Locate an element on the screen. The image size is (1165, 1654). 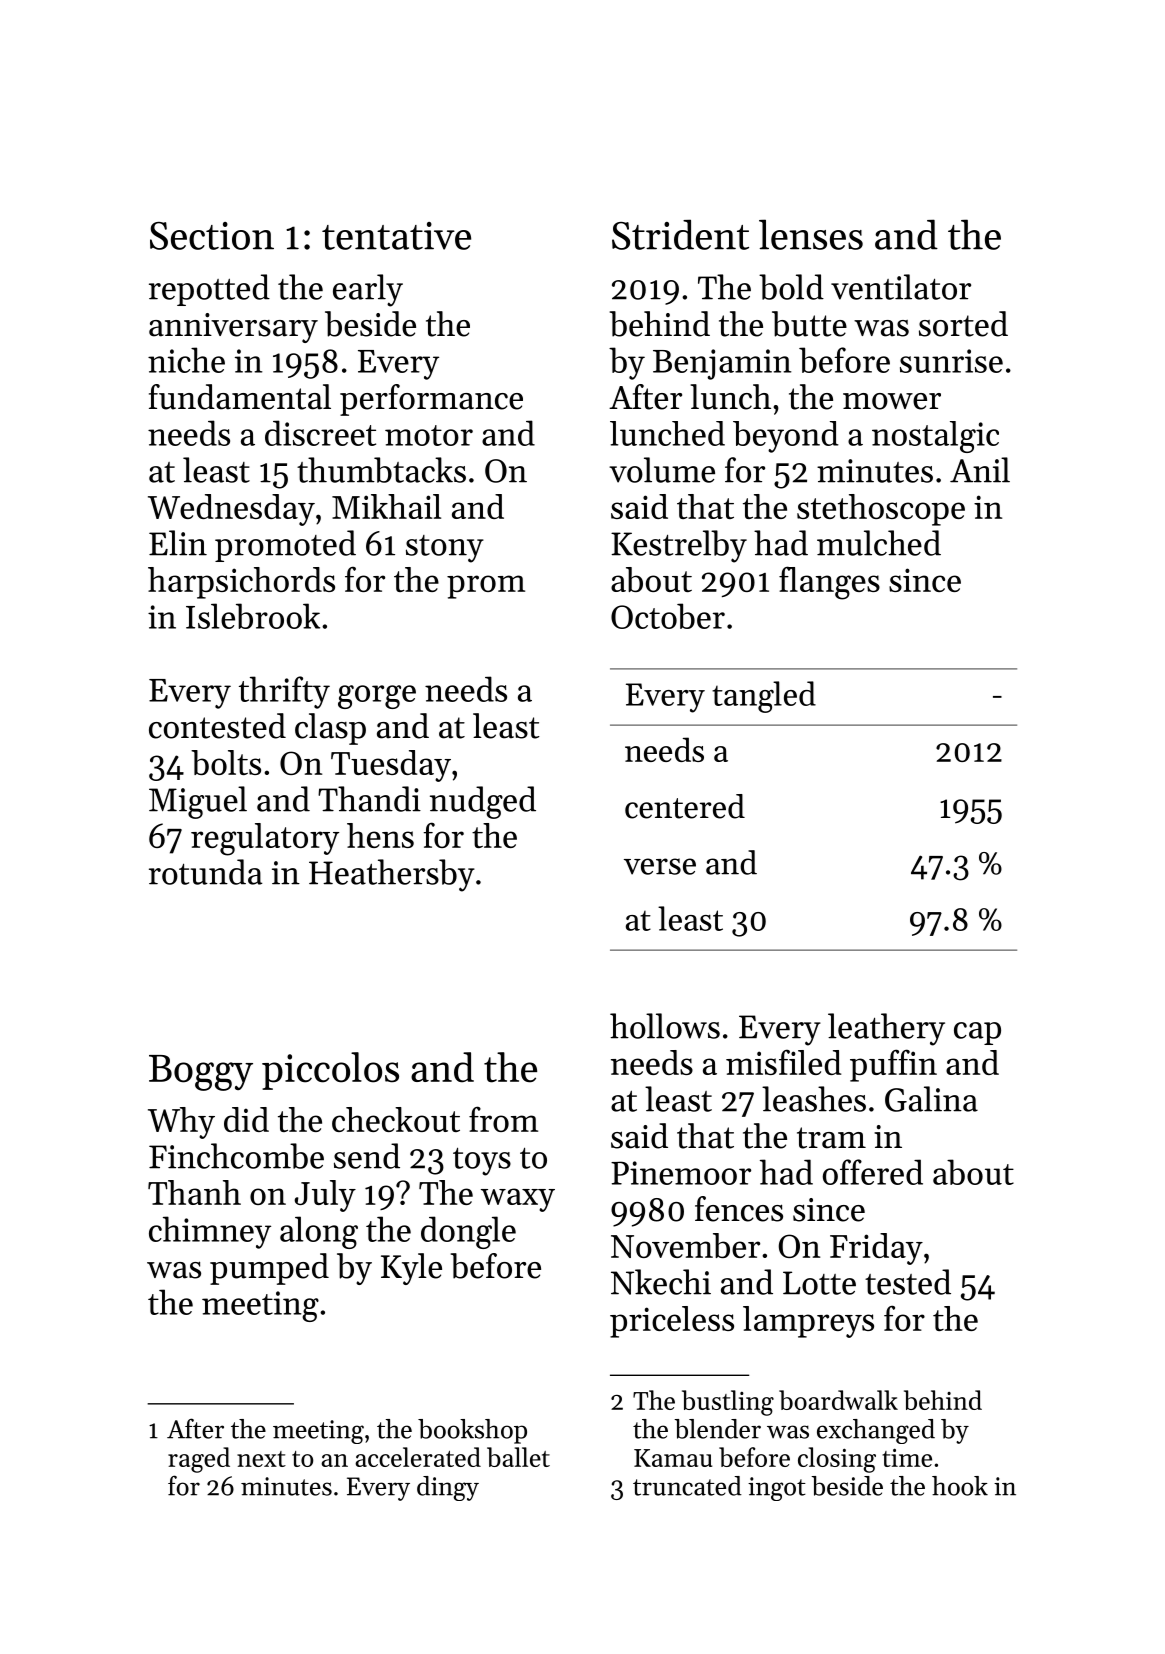
tentative is located at coordinates (396, 236).
